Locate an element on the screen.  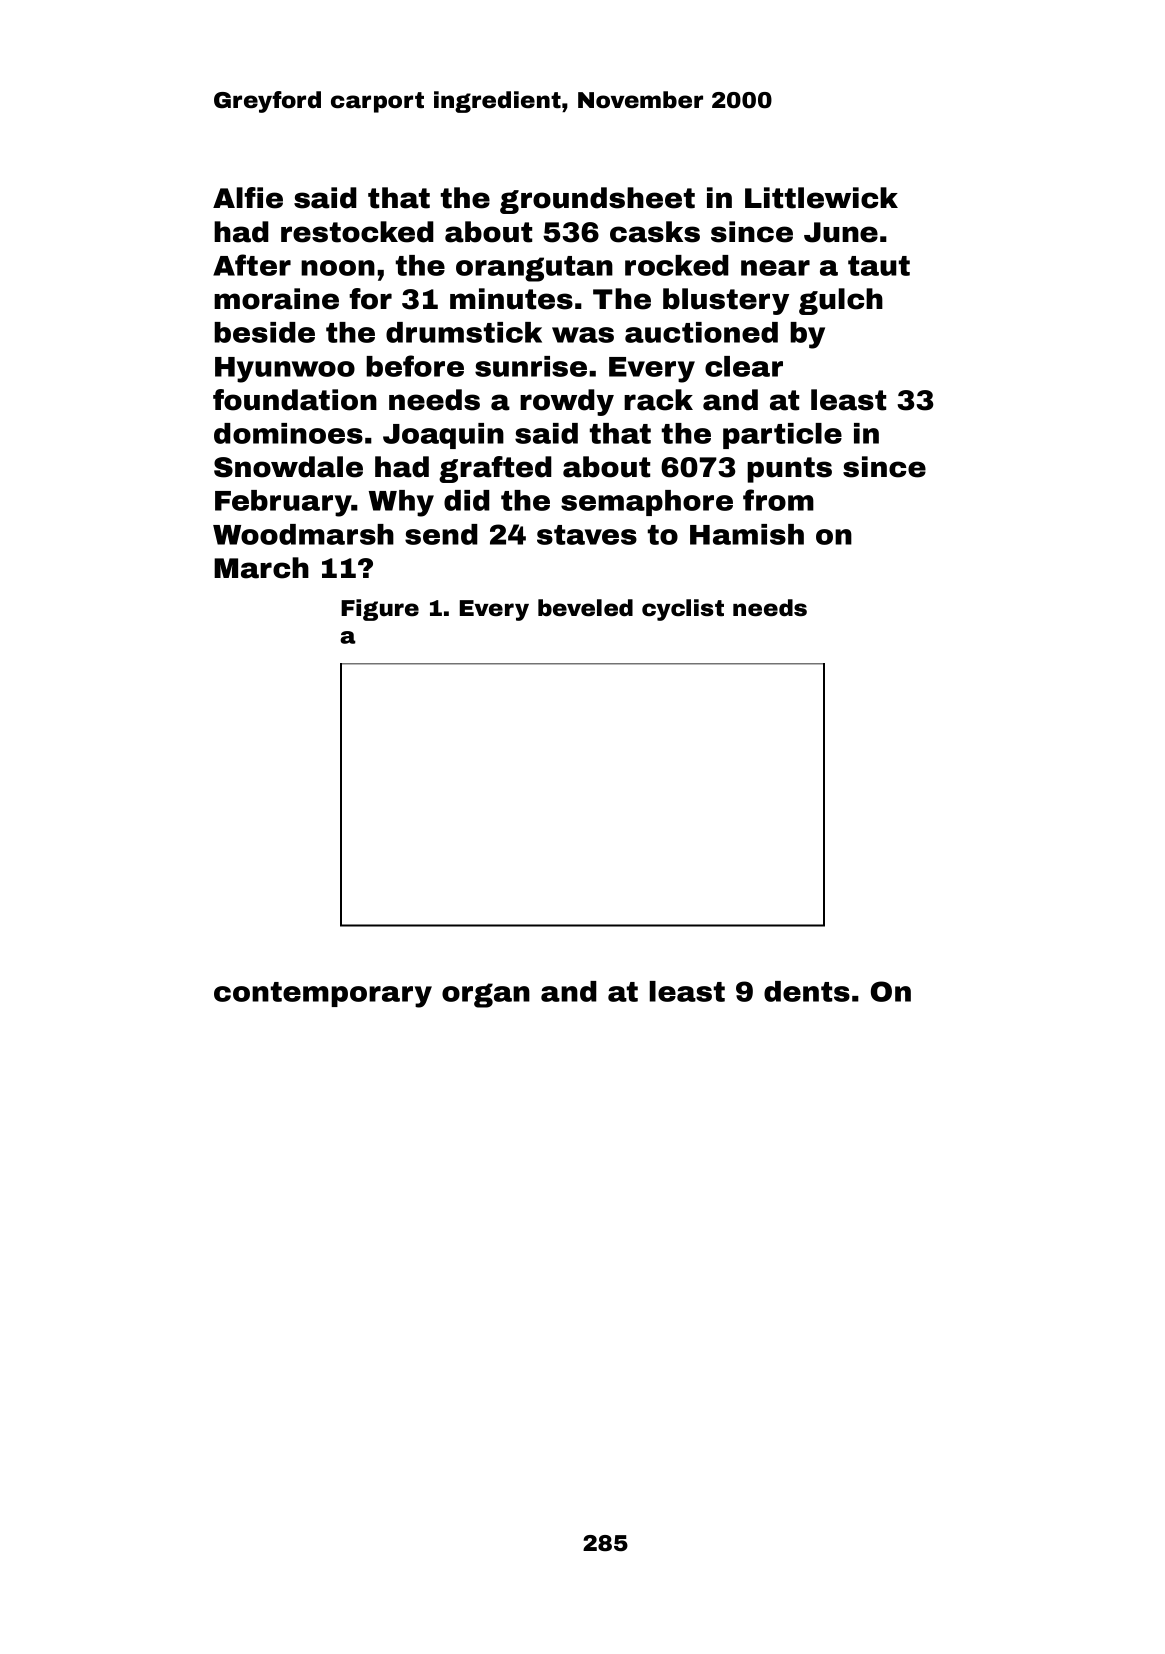
cyclist is located at coordinates (683, 610).
